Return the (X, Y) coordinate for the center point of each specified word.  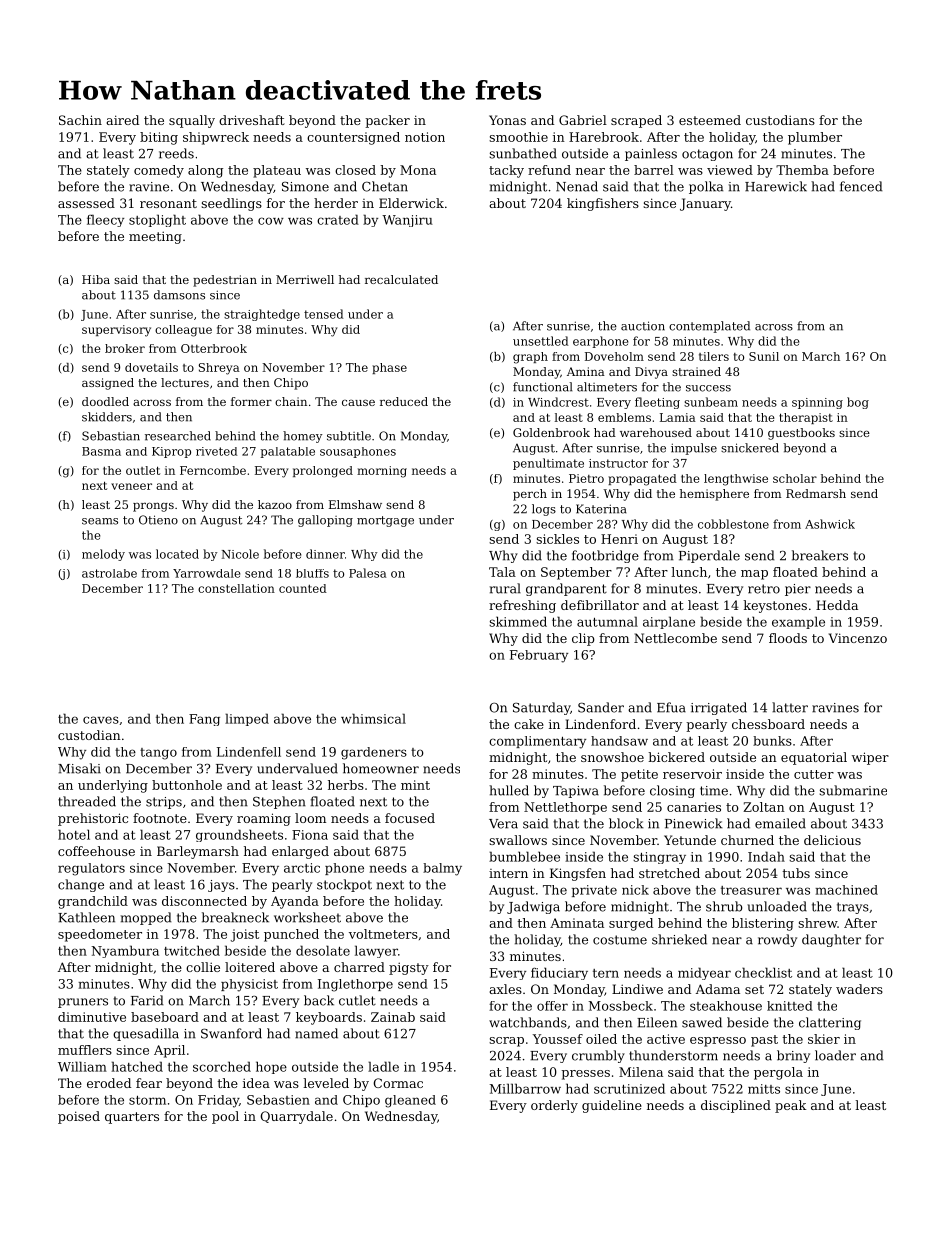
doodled (105, 401)
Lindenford (600, 724)
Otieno (158, 520)
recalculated (401, 279)
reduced (404, 401)
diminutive (92, 1017)
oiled (601, 1039)
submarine (853, 790)
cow (271, 221)
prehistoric (93, 819)
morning (382, 472)
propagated (642, 480)
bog (858, 403)
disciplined (736, 1106)
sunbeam (711, 402)
